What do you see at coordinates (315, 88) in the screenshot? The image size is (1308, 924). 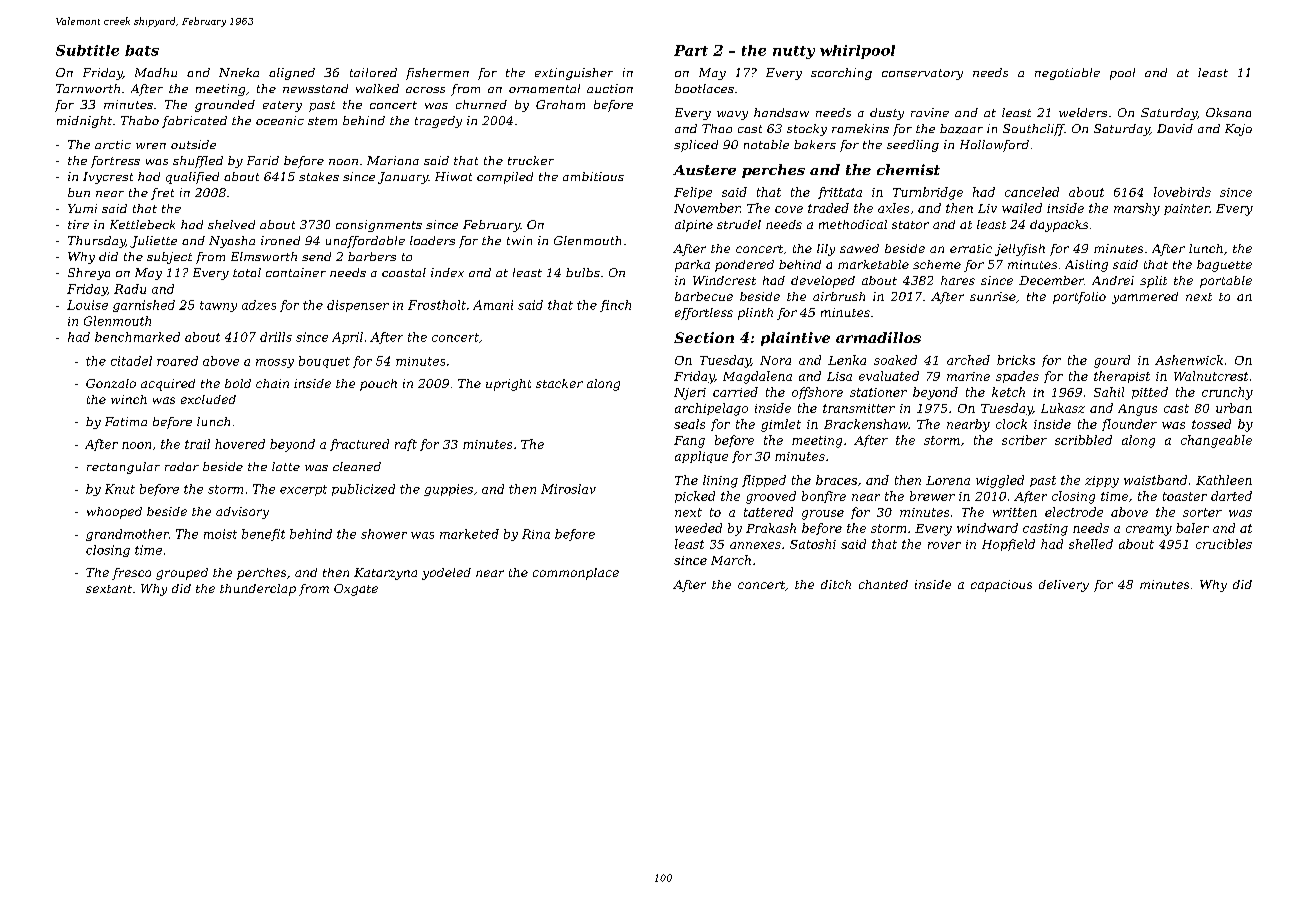 I see `newsstand` at bounding box center [315, 88].
